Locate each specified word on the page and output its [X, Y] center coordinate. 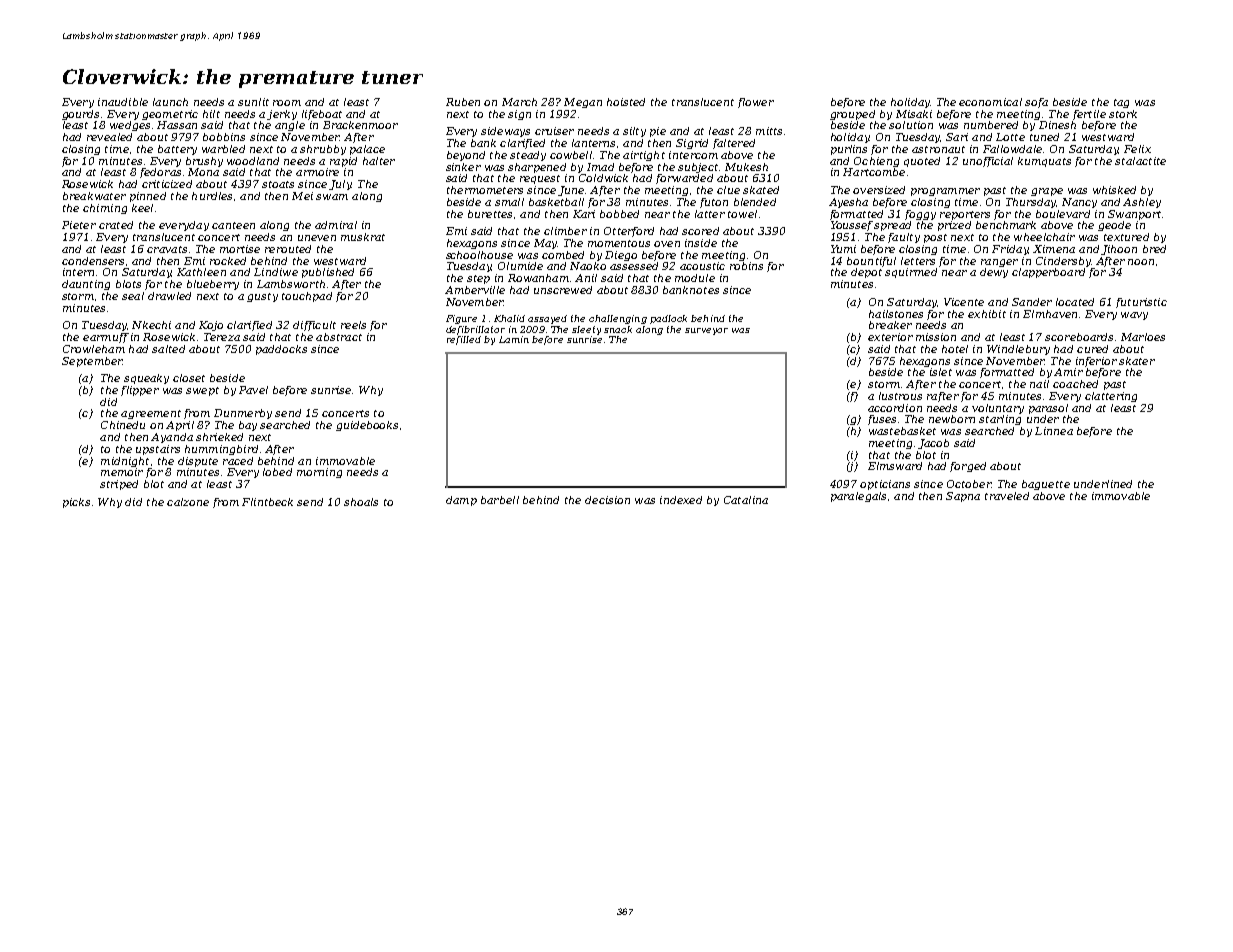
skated [761, 190]
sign [519, 115]
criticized [167, 184]
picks [76, 503]
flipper [140, 391]
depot [866, 273]
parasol [1048, 409]
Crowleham [94, 349]
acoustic [702, 266]
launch [170, 102]
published [328, 273]
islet [941, 372]
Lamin [514, 339]
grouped [852, 115]
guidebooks [367, 426]
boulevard [1063, 214]
